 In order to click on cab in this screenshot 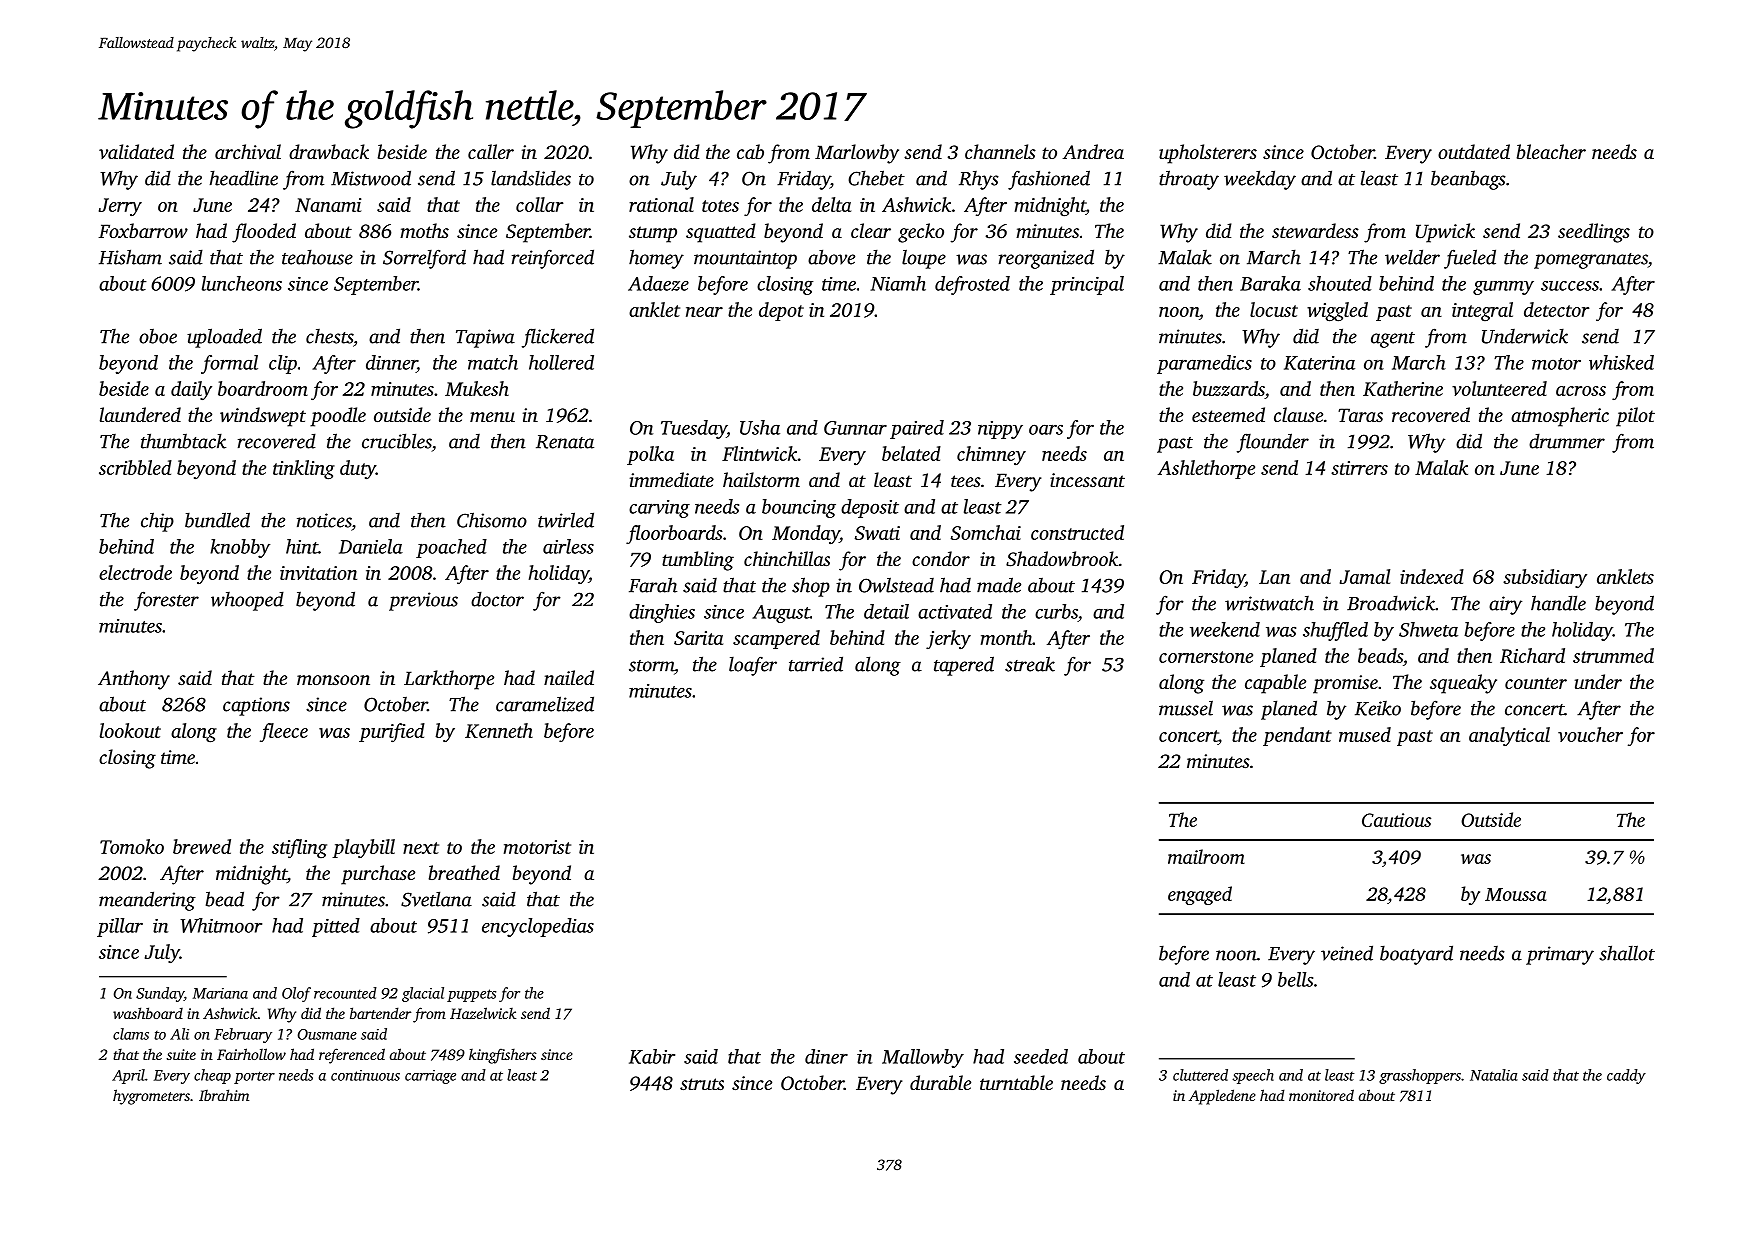, I will do `click(750, 151)`.
